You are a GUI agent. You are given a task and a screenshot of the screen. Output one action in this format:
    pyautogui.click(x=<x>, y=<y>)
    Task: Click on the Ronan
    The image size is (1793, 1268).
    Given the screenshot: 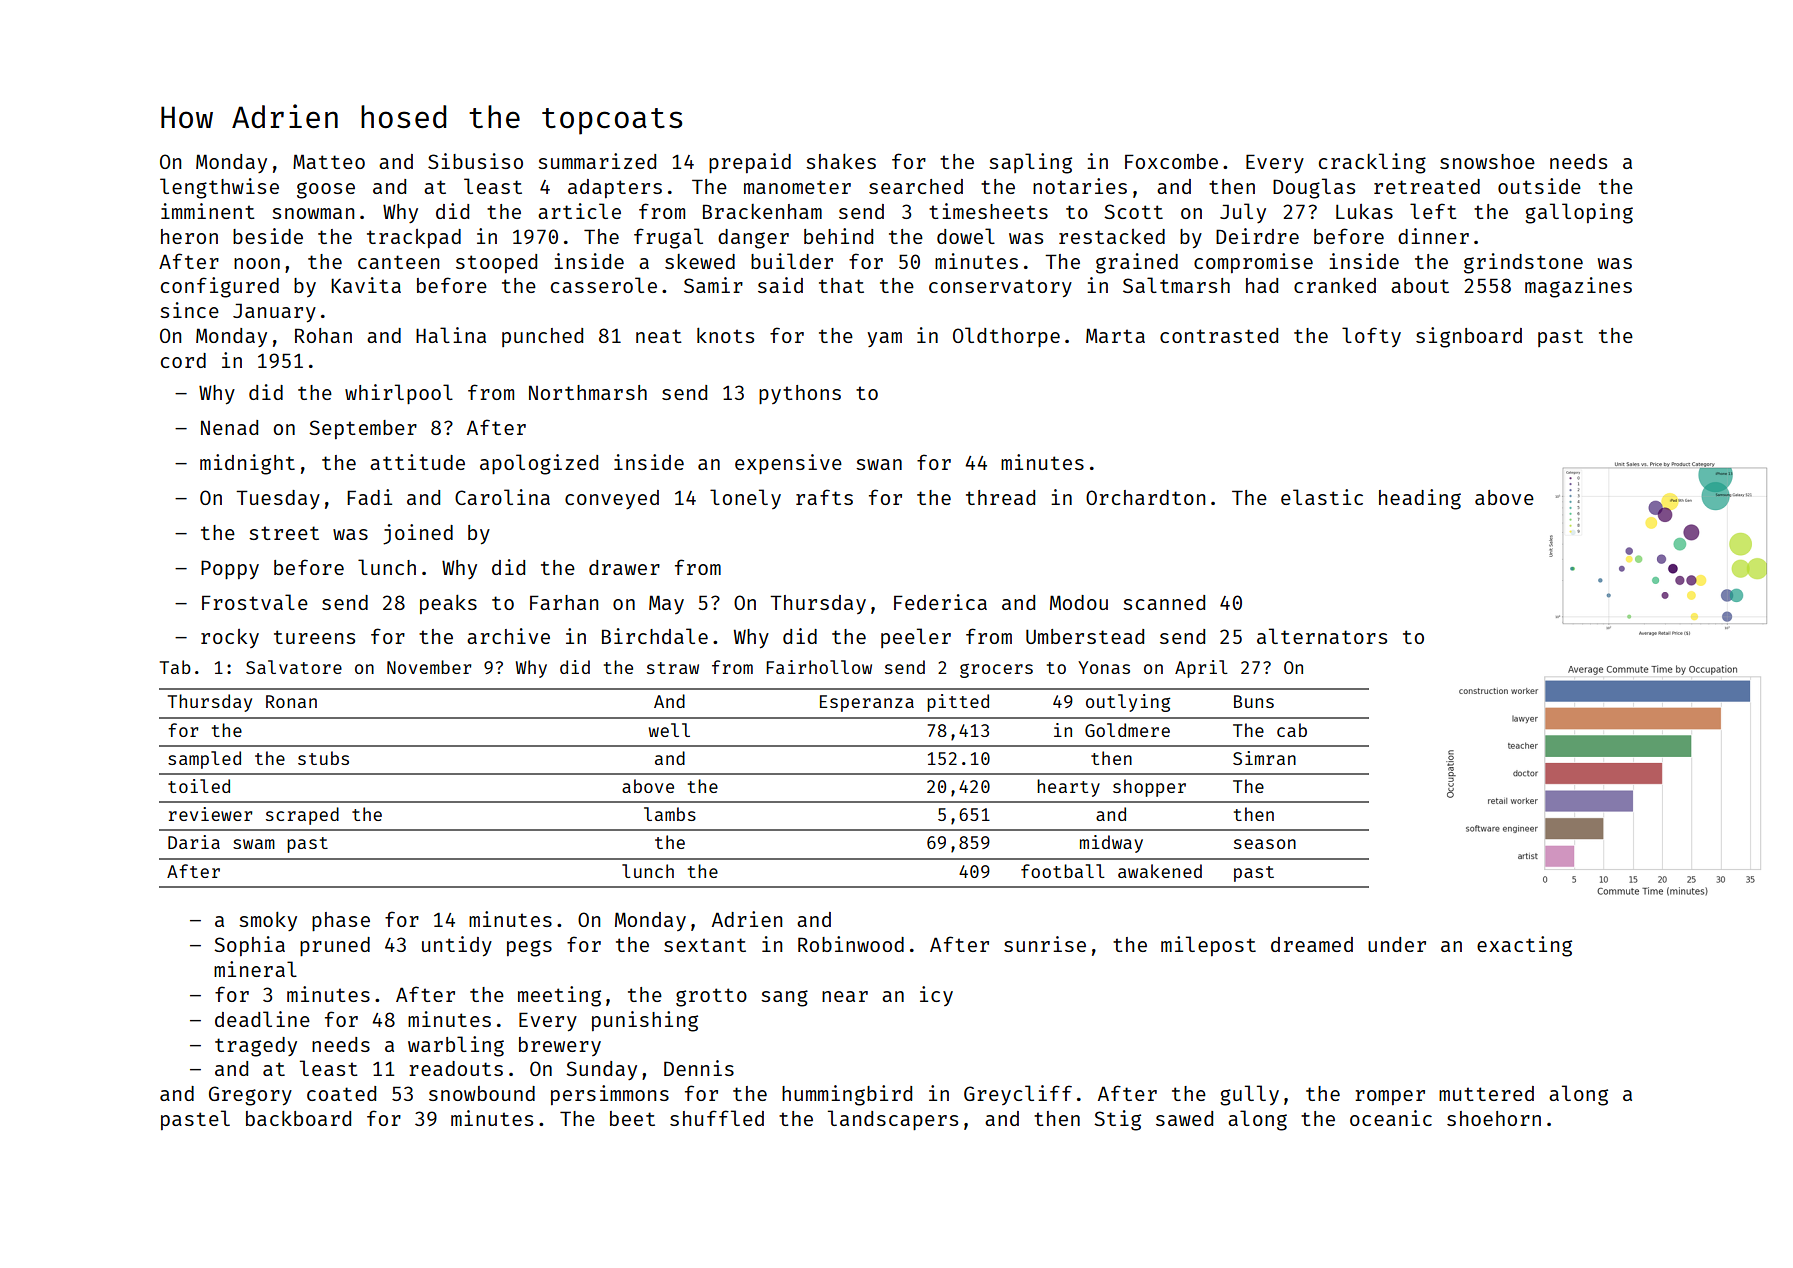 What is the action you would take?
    pyautogui.click(x=291, y=701)
